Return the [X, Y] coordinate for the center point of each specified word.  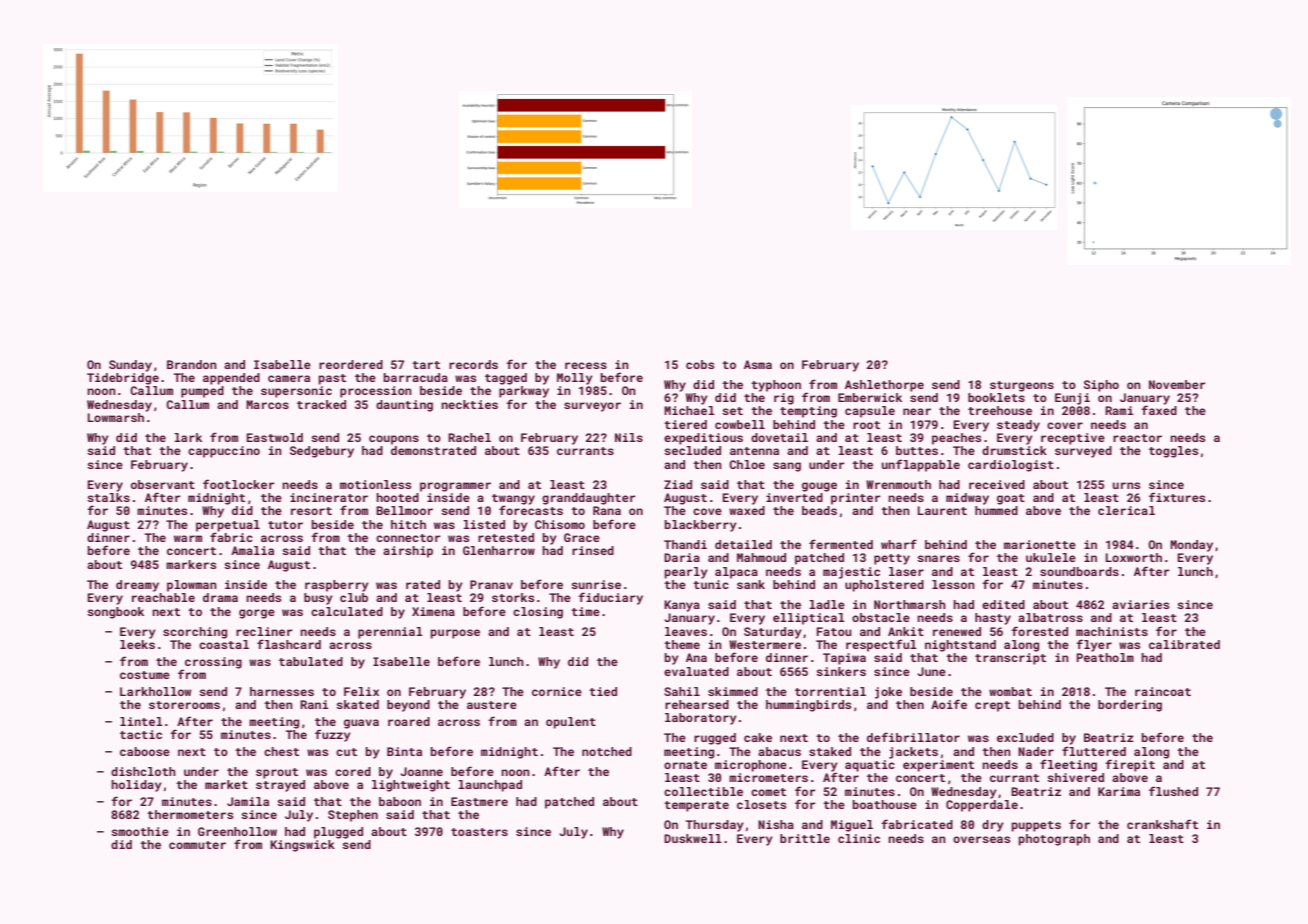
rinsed [593, 550]
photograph [1054, 840]
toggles [1173, 452]
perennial [390, 633]
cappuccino [224, 452]
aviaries [1140, 604]
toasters [479, 832]
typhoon [776, 386]
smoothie [140, 831]
